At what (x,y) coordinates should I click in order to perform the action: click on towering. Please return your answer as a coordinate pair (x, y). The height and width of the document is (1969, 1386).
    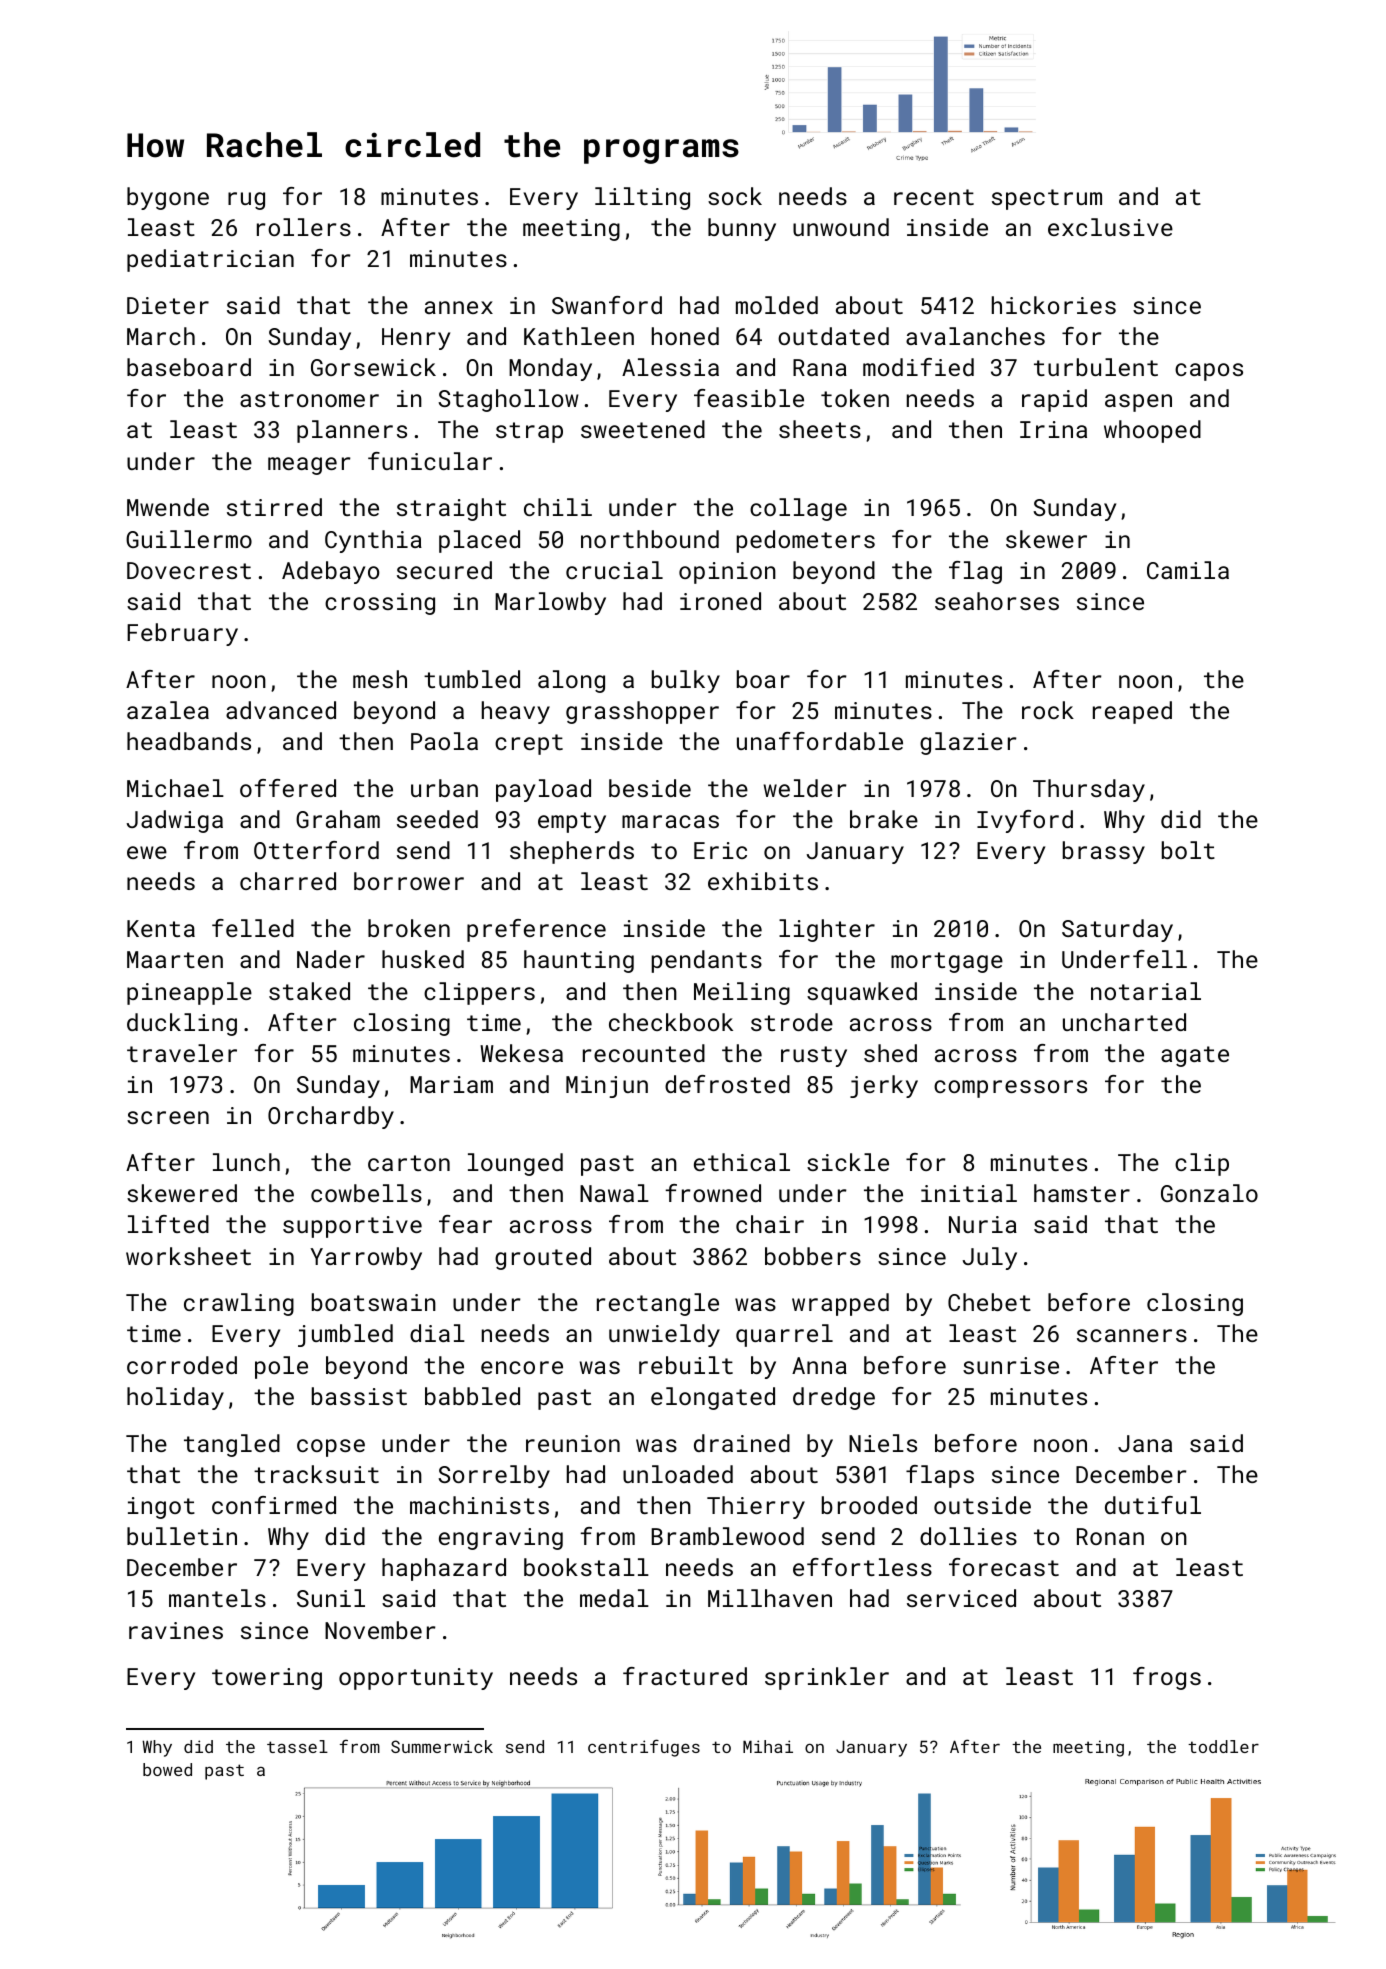
    Looking at the image, I should click on (267, 1679).
